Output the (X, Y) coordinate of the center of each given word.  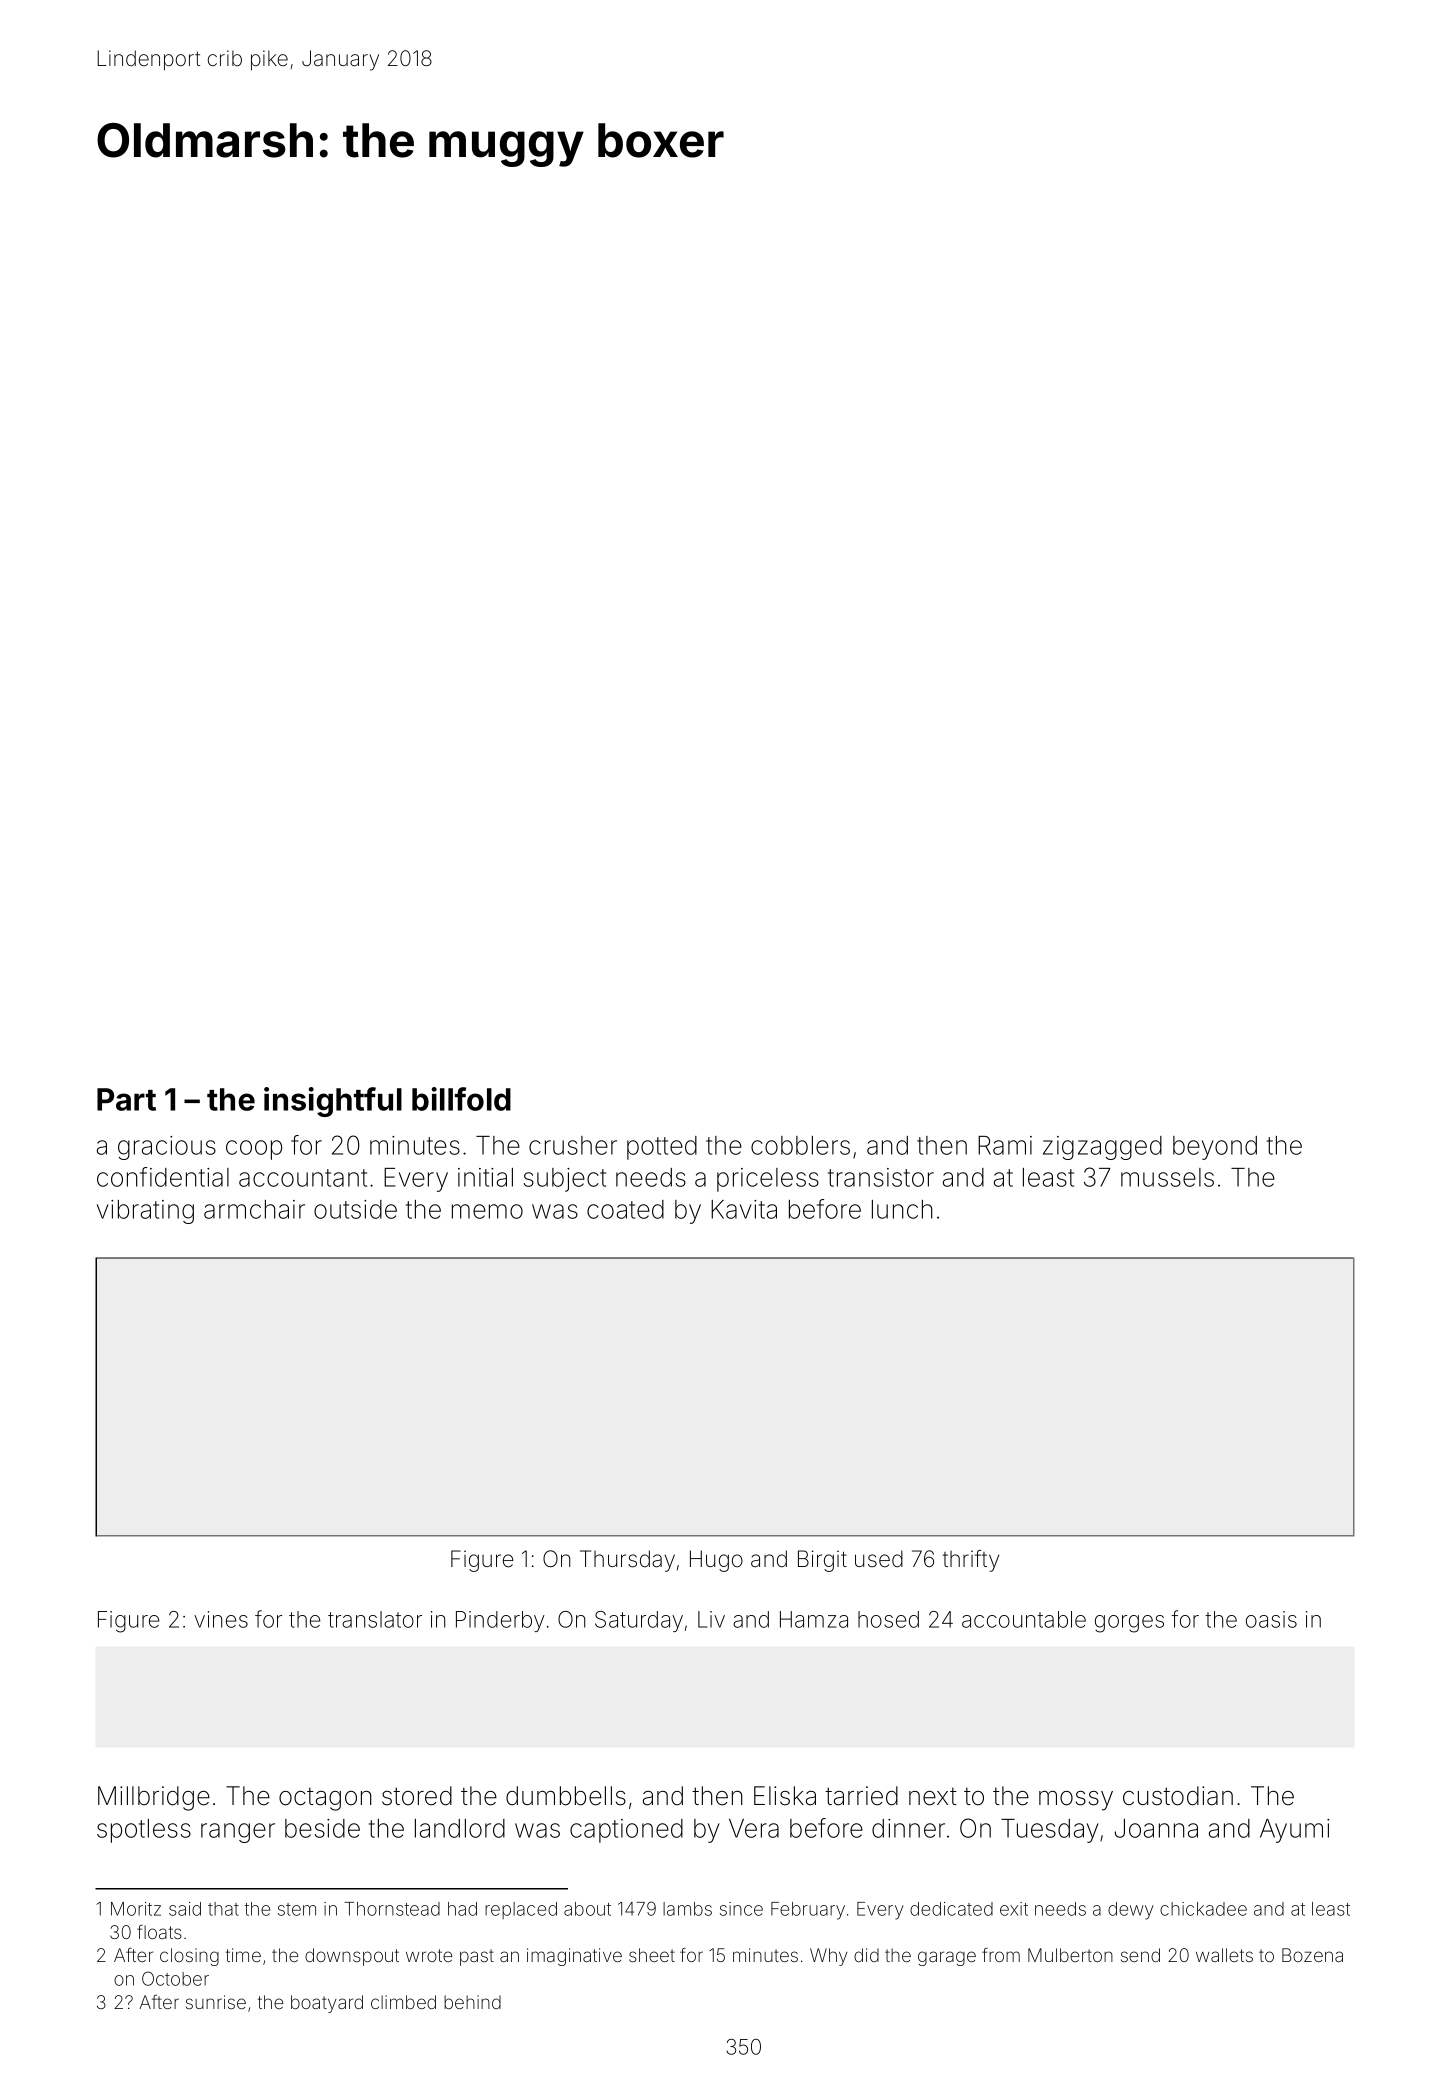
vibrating (145, 1212)
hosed (888, 1619)
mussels (1167, 1177)
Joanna (1156, 1828)
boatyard (327, 2004)
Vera (754, 1828)
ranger (238, 1833)
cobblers (800, 1145)
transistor (881, 1177)
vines (221, 1619)
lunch (902, 1209)
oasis (1271, 1619)
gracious (167, 1148)
